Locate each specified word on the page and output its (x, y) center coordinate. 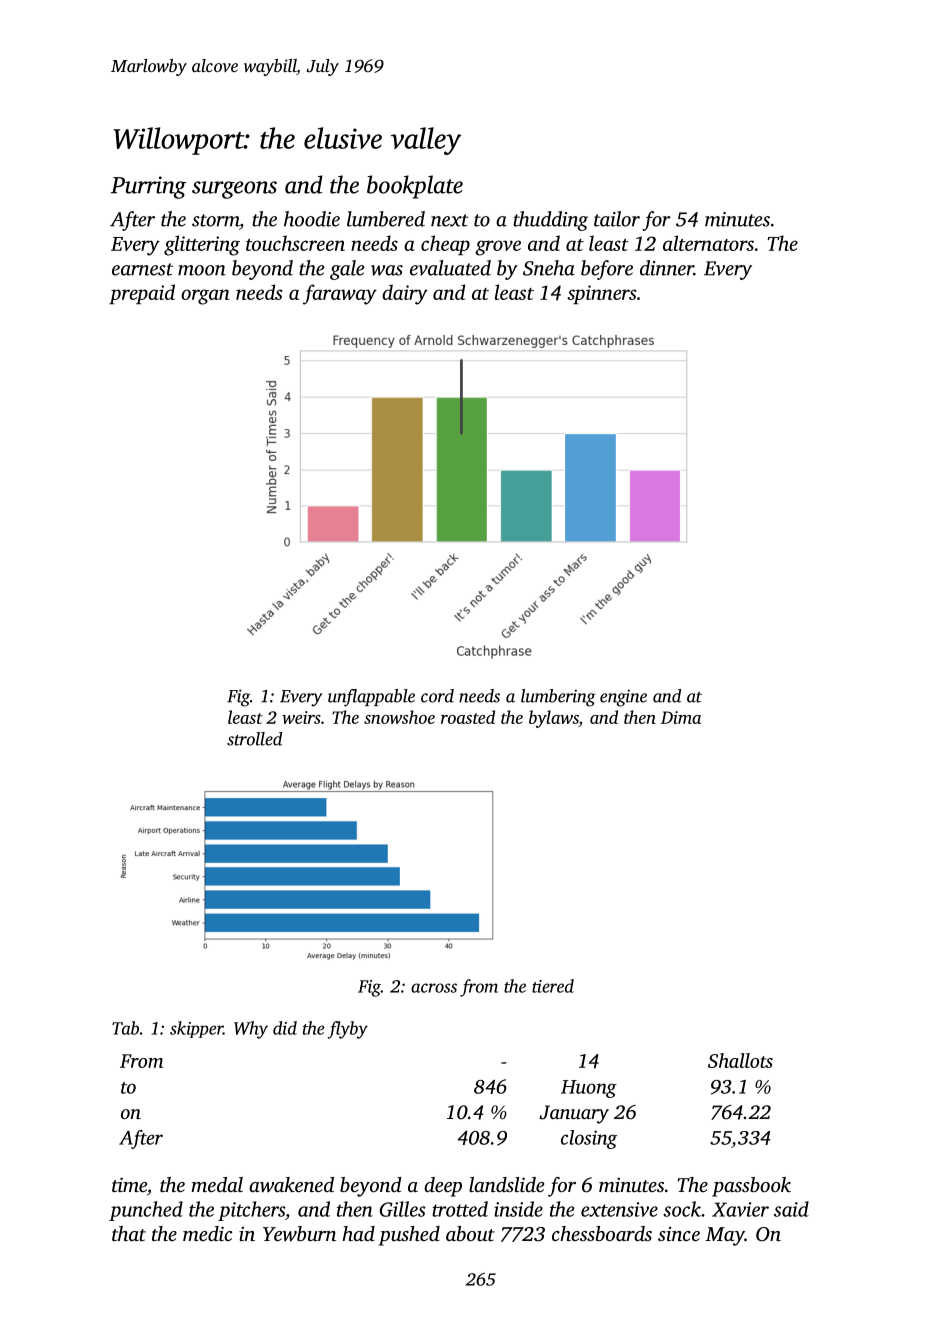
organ (205, 297)
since (679, 1234)
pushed (409, 1236)
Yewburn (299, 1234)
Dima (681, 717)
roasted (468, 717)
